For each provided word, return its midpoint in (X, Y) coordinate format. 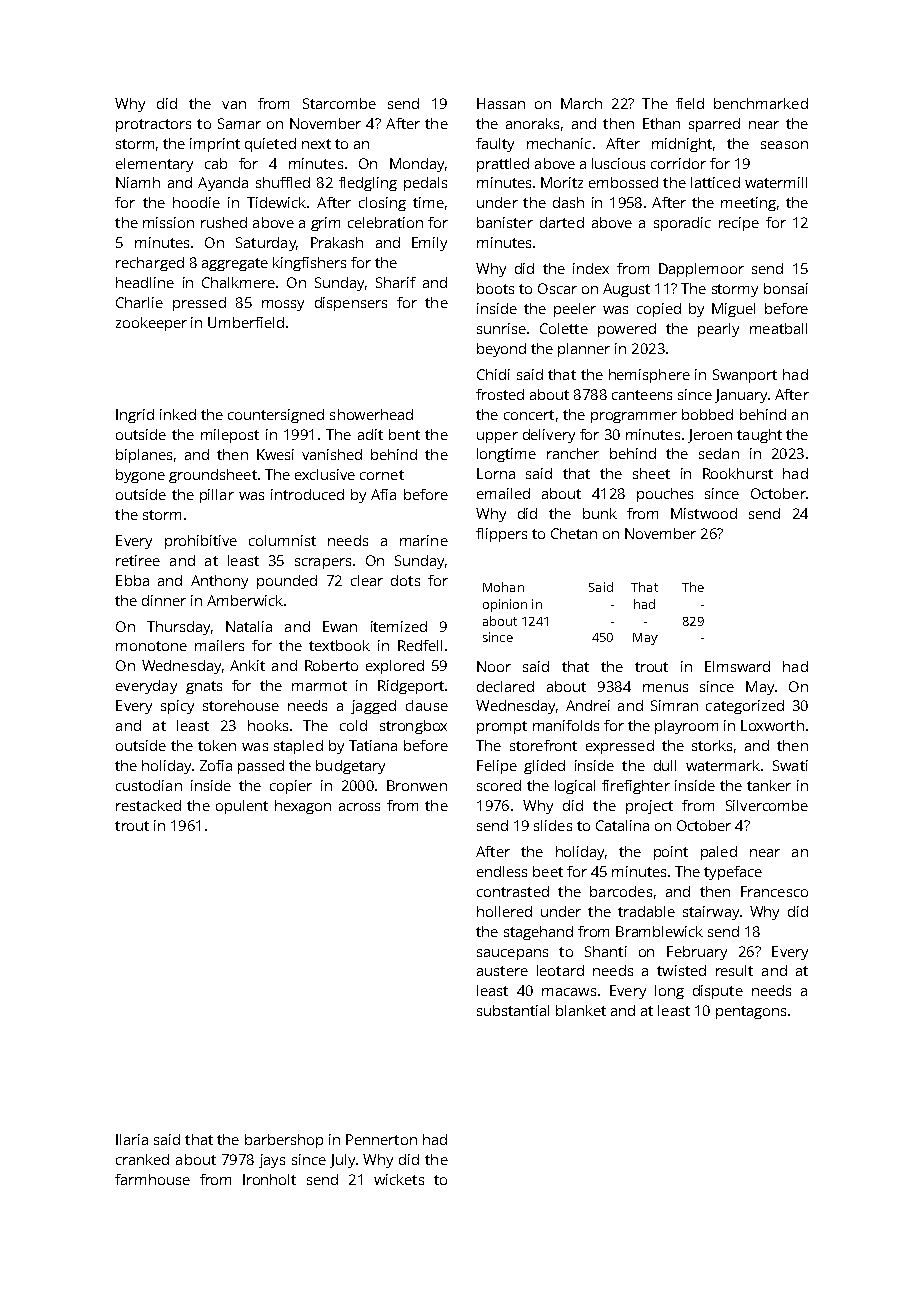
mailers (219, 645)
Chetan (574, 533)
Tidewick (276, 202)
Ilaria (132, 1139)
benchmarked (761, 103)
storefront (543, 745)
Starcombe (339, 103)
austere (502, 971)
